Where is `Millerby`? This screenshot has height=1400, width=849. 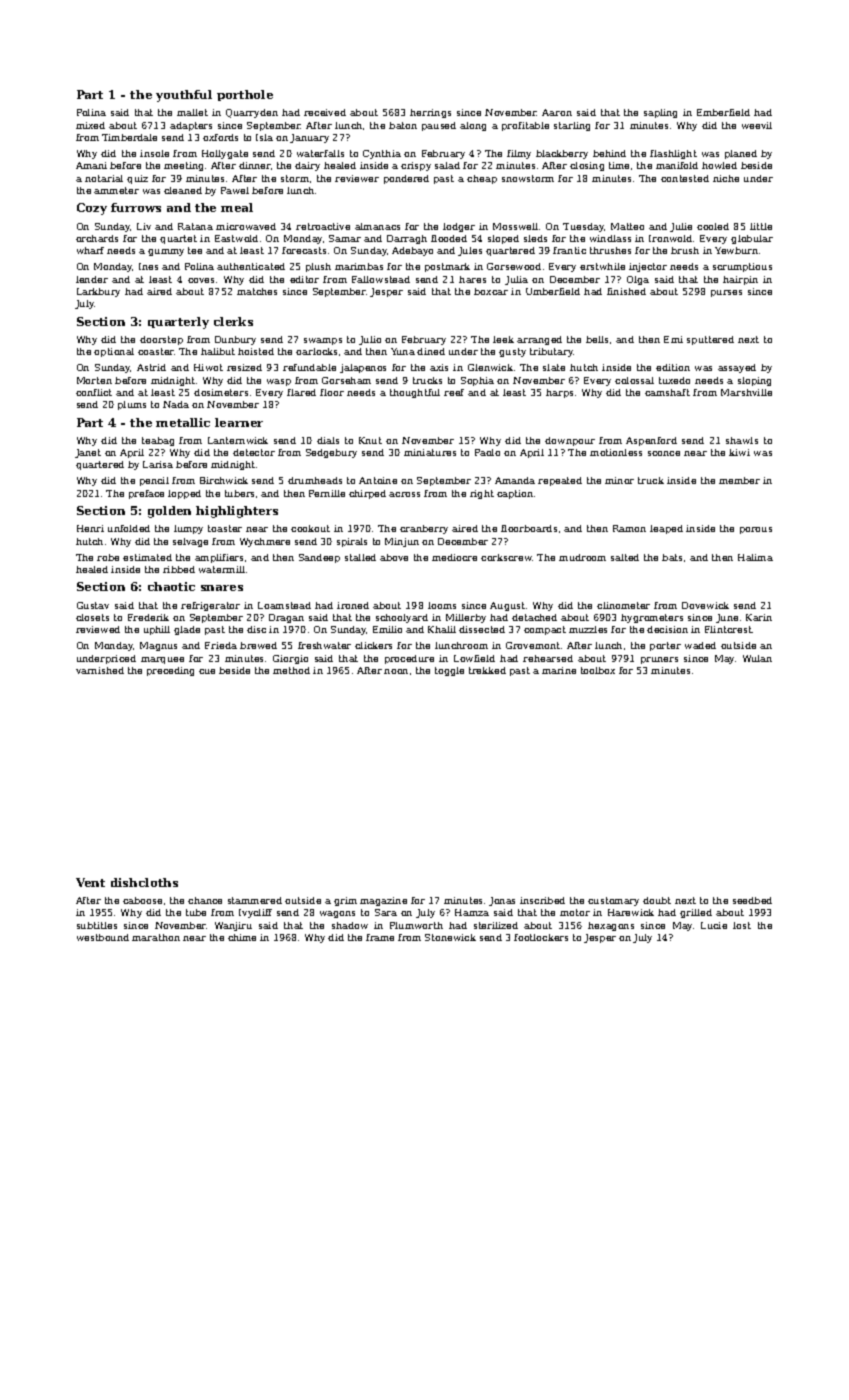 Millerby is located at coordinates (466, 618).
